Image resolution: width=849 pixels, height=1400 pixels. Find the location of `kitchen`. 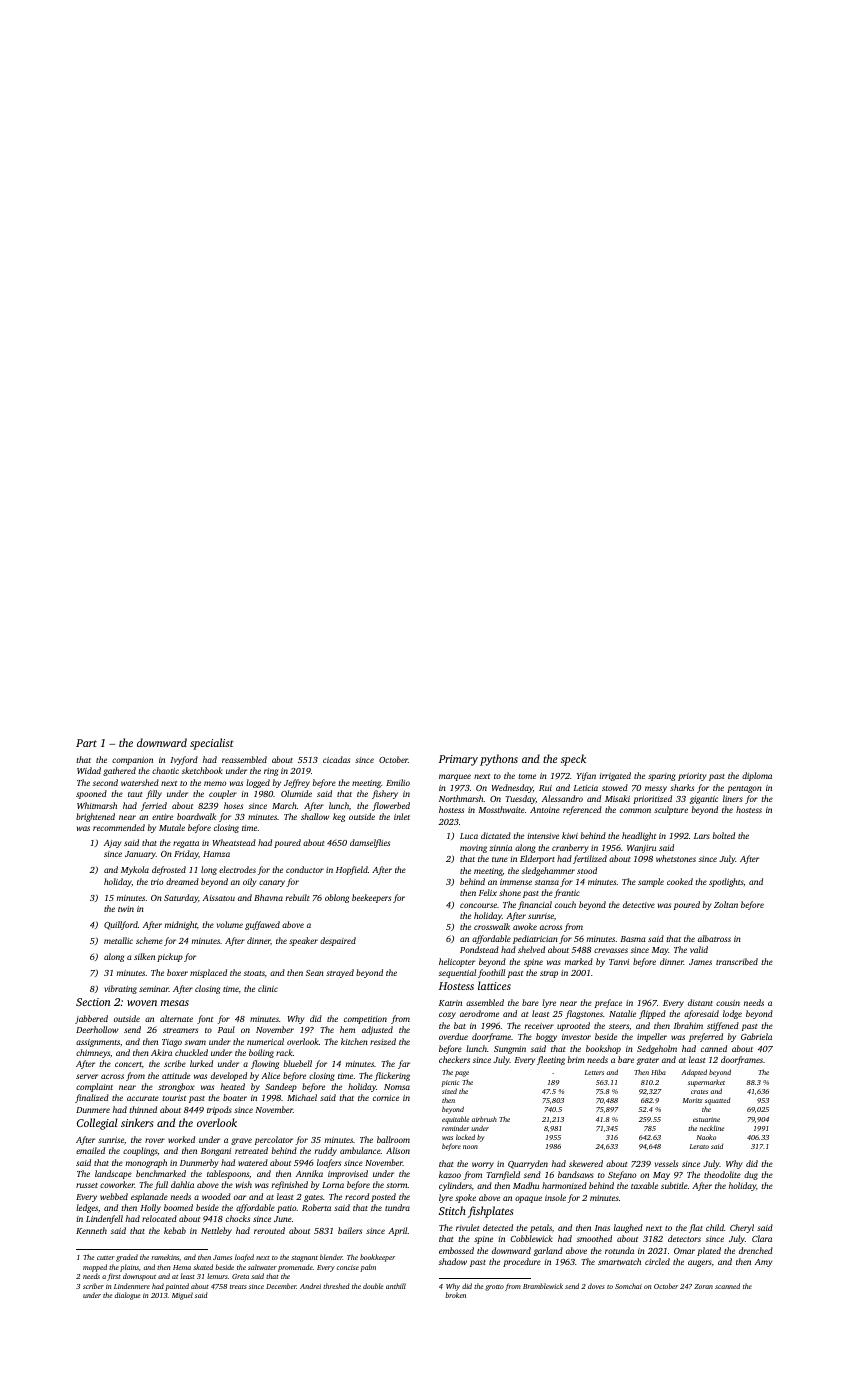

kitchen is located at coordinates (354, 1041).
